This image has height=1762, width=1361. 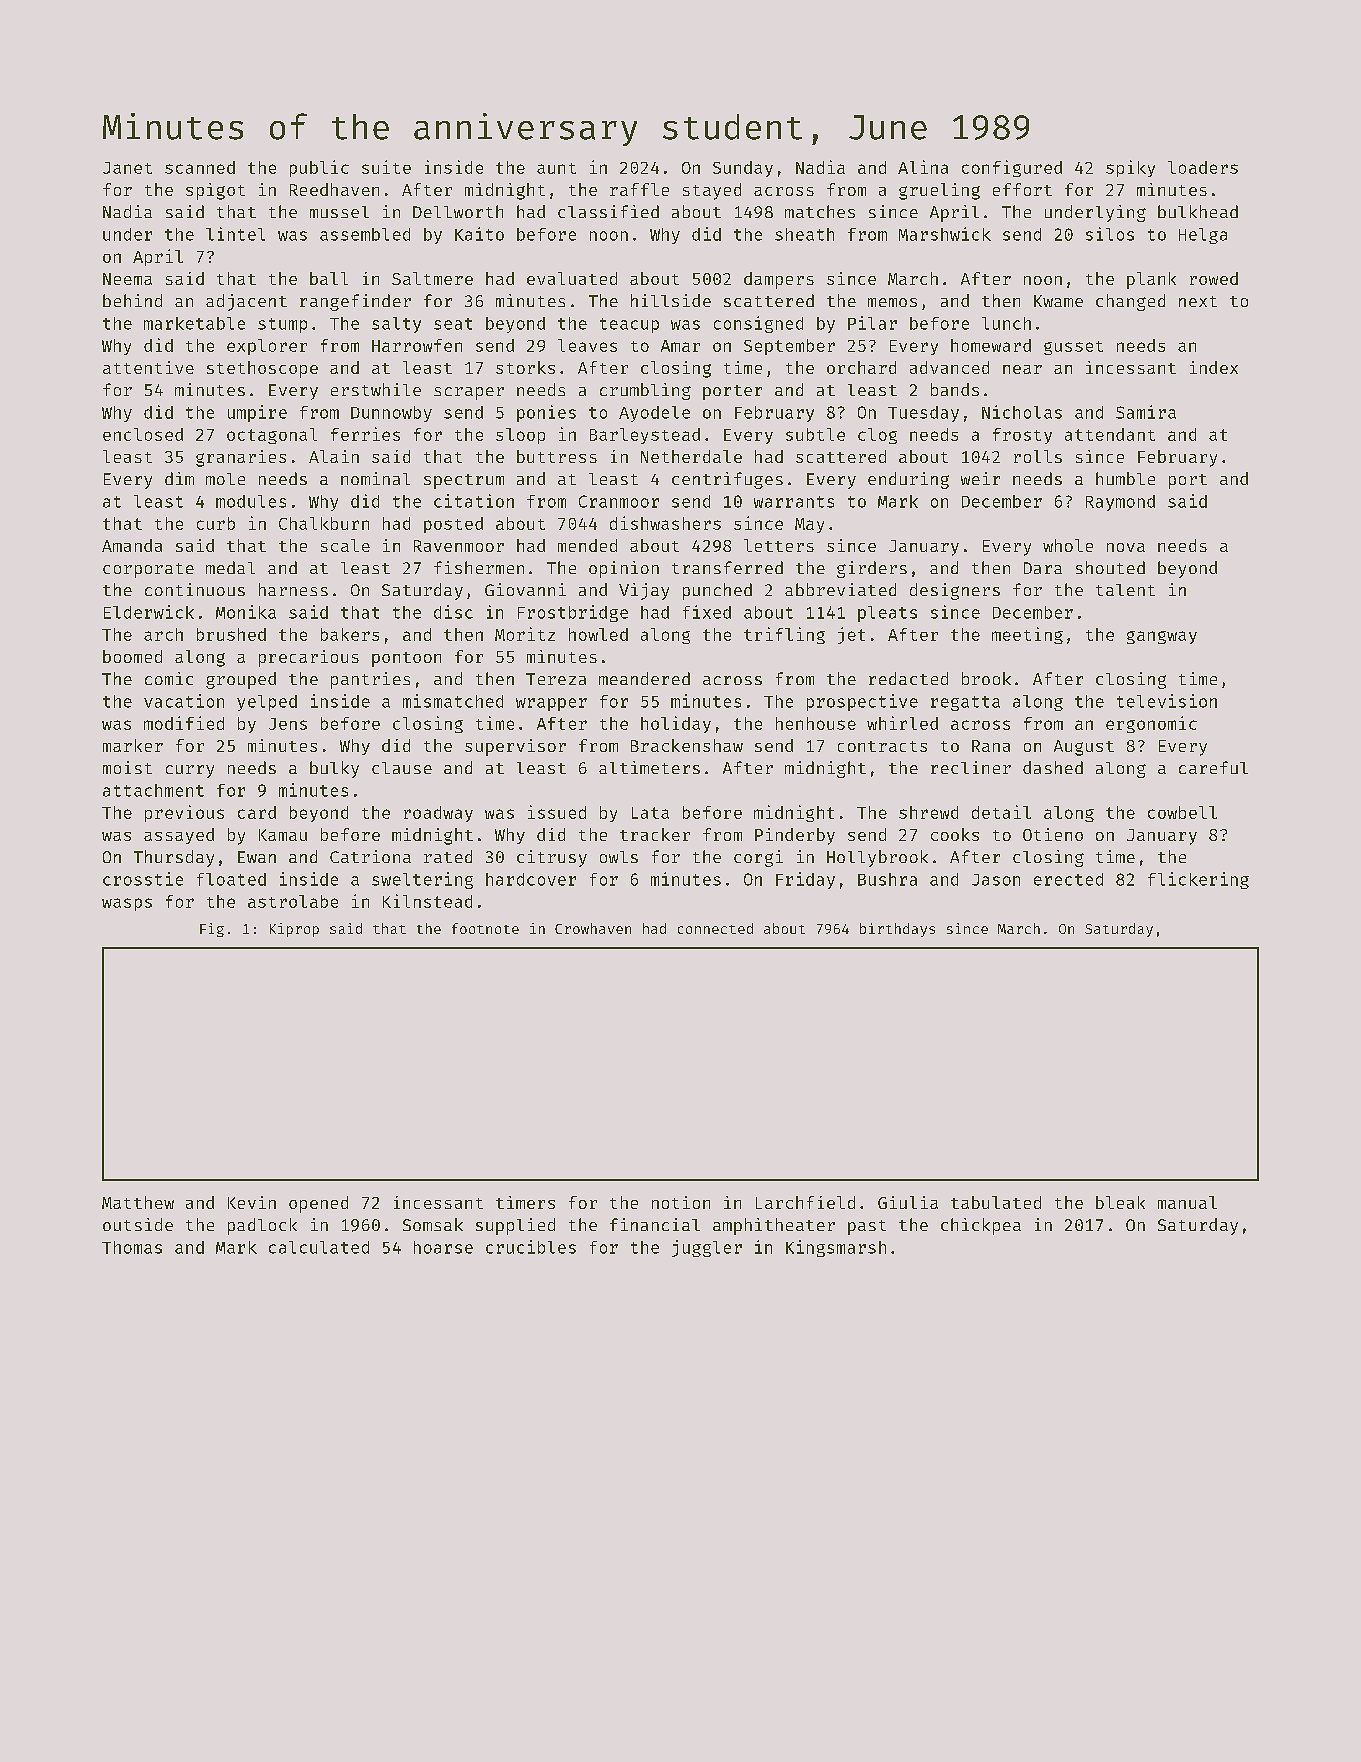 I want to click on flickering, so click(x=1198, y=880).
